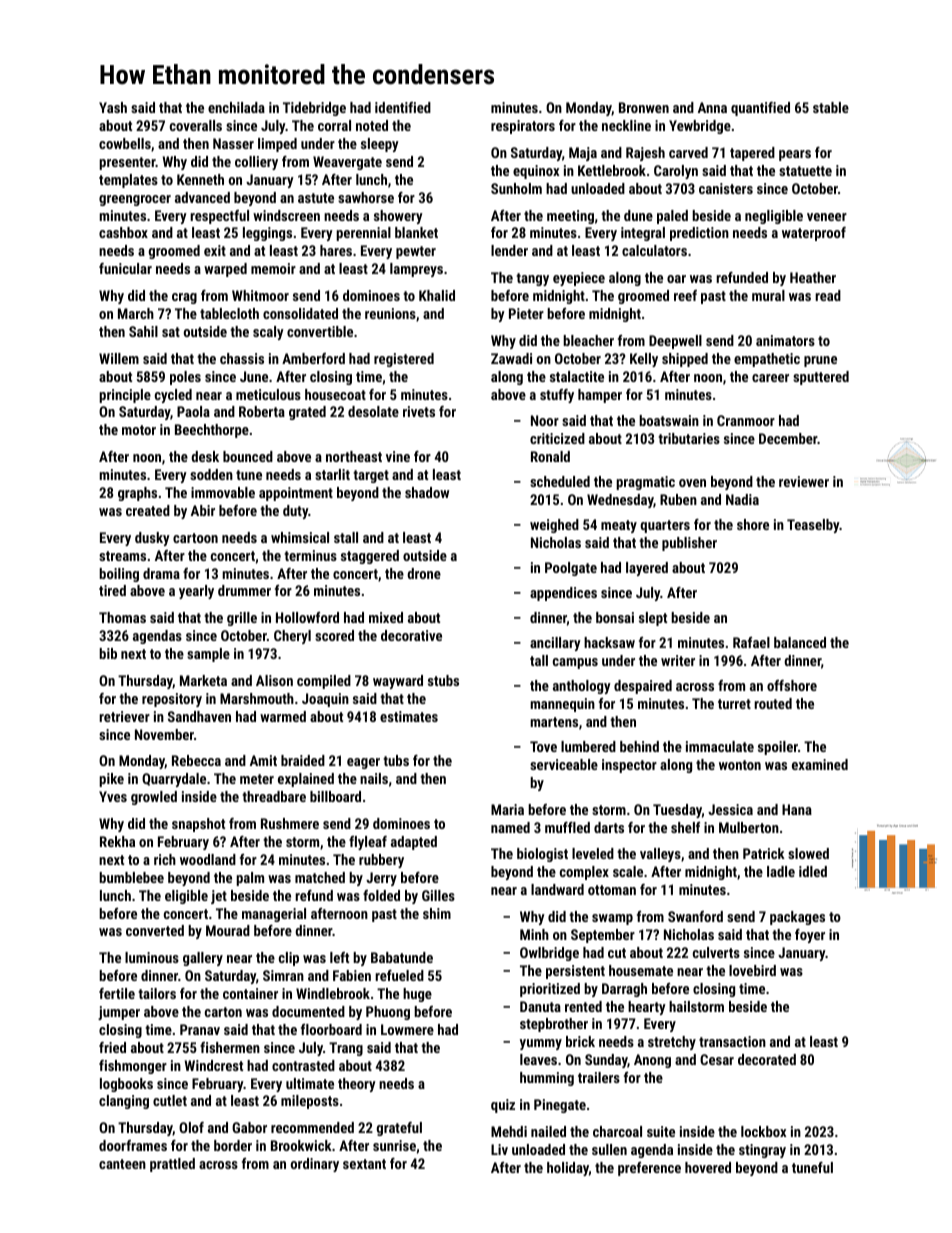 The width and height of the image is (952, 1233). What do you see at coordinates (292, 637) in the image?
I see `Cheryl` at bounding box center [292, 637].
